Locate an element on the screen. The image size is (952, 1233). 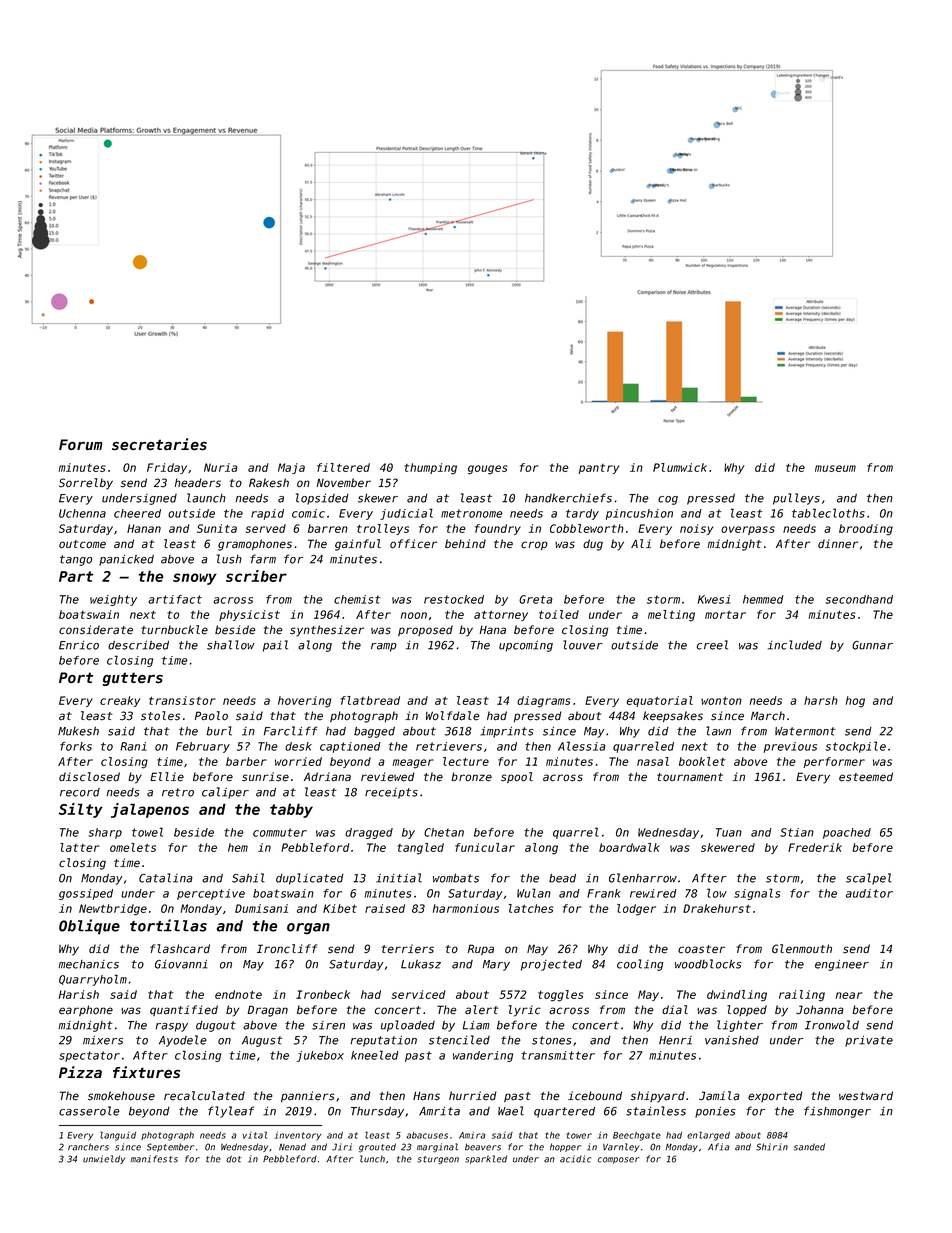
attorney is located at coordinates (501, 616).
